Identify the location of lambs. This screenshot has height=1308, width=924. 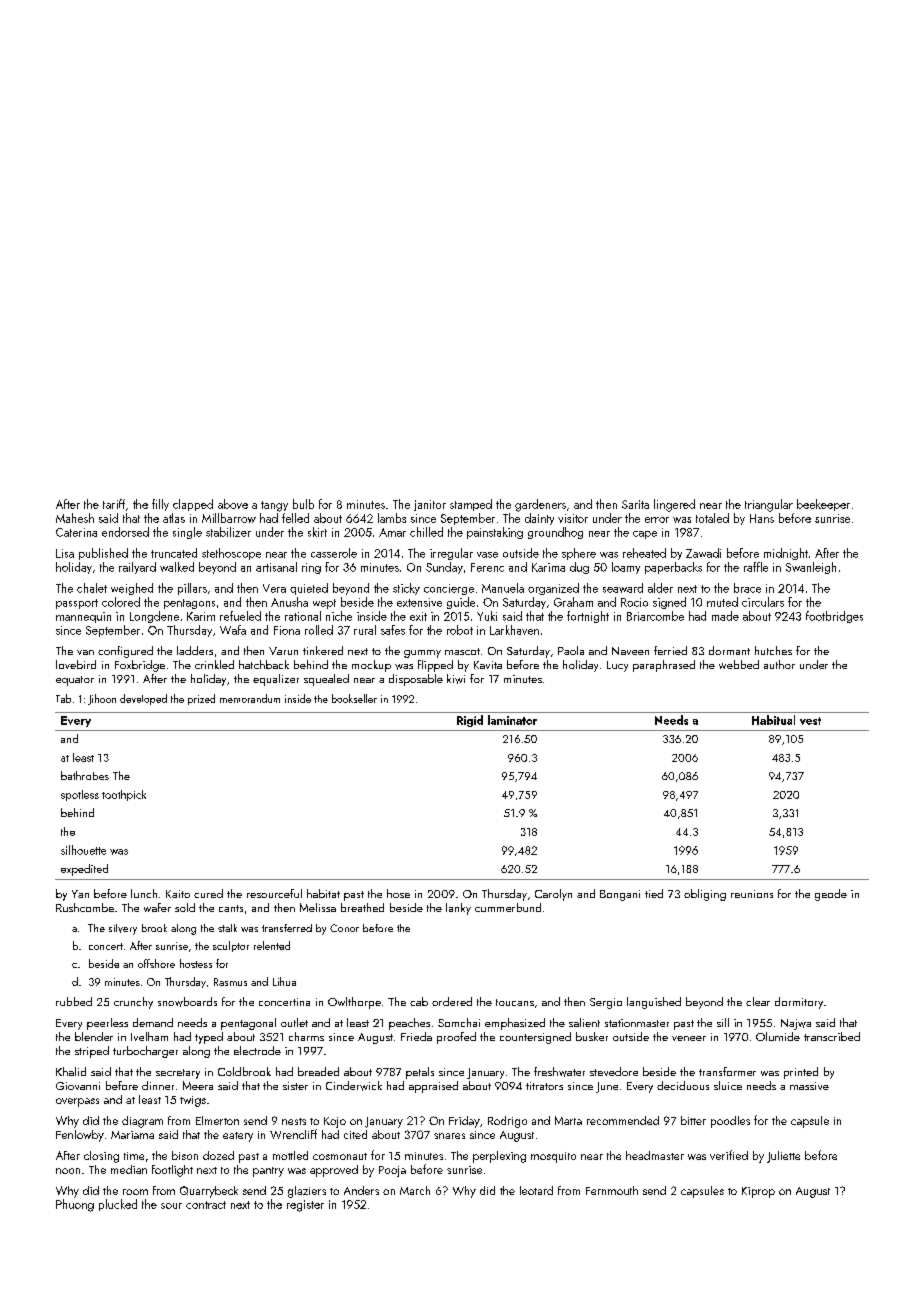
(392, 518).
